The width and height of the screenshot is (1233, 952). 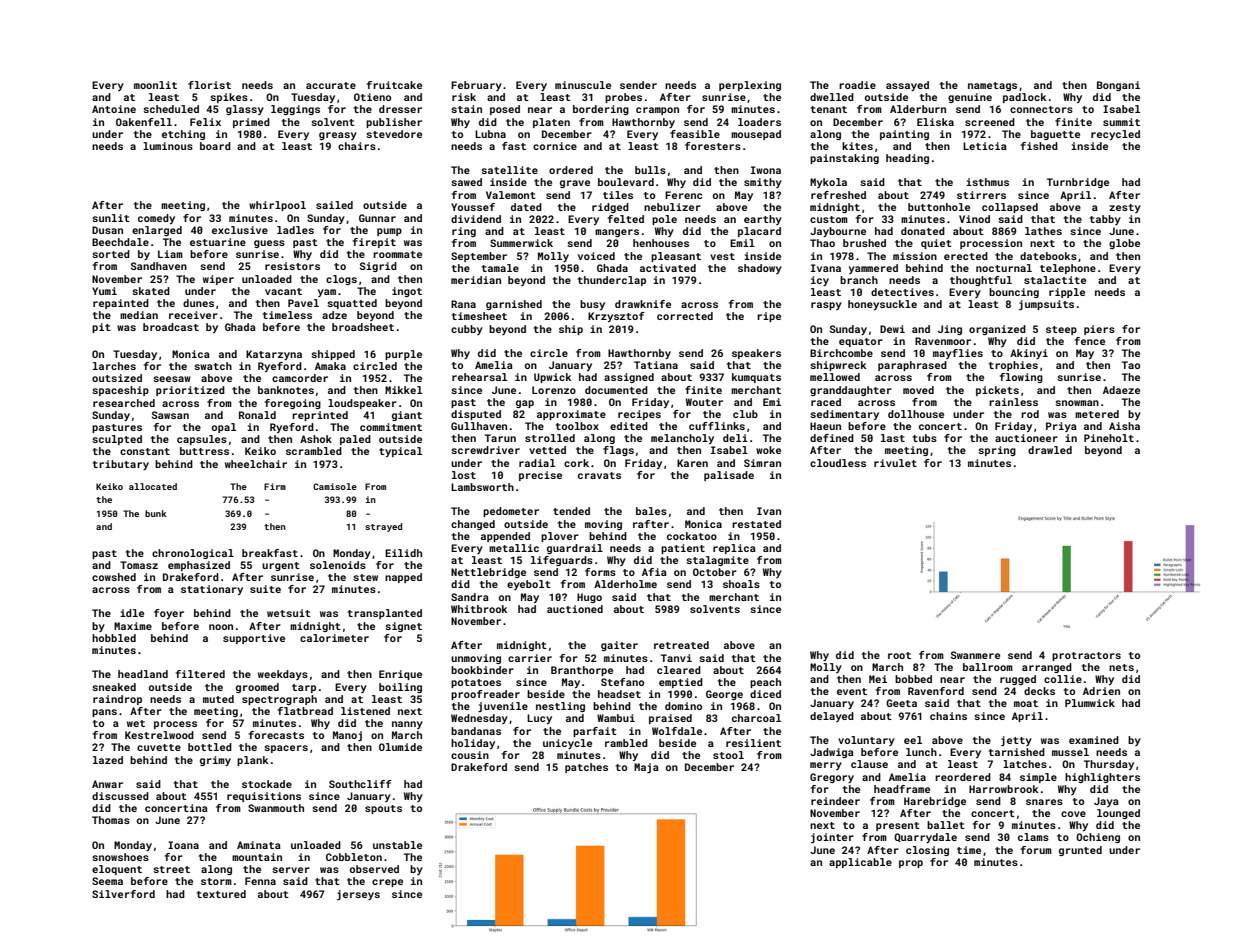 What do you see at coordinates (664, 220) in the screenshot?
I see `pole` at bounding box center [664, 220].
